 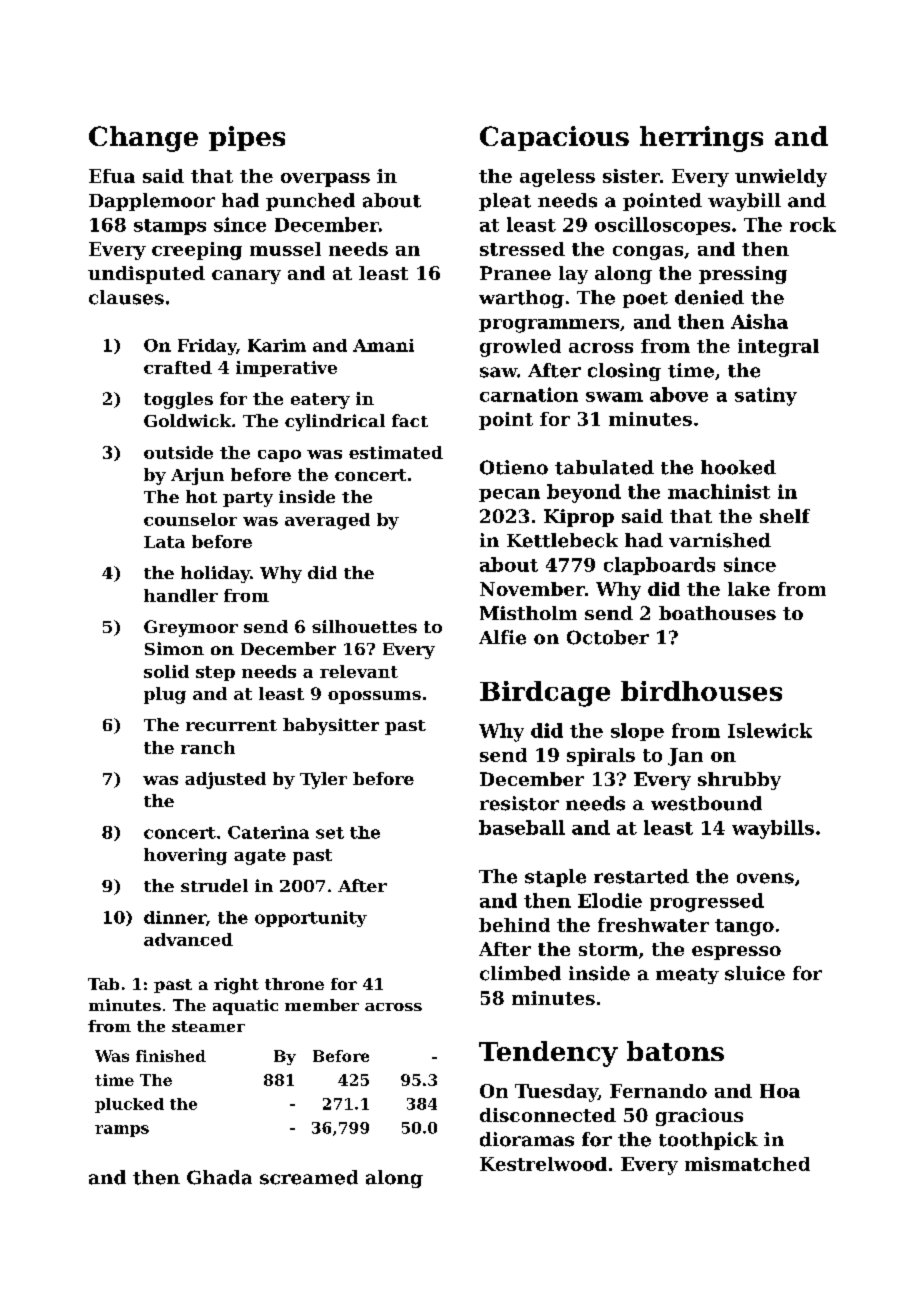 What do you see at coordinates (514, 925) in the screenshot?
I see `behind` at bounding box center [514, 925].
